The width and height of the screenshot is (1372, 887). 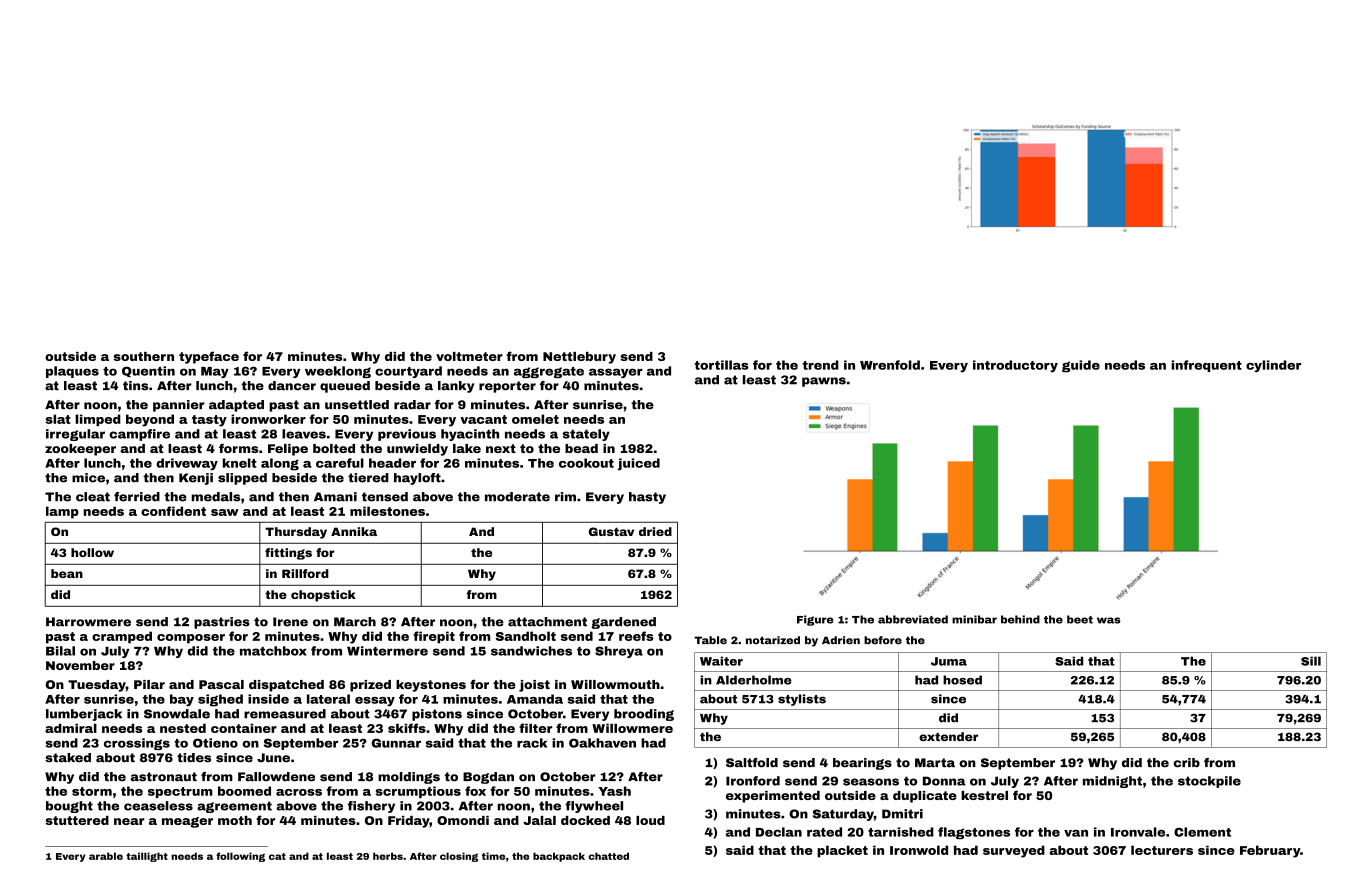 I want to click on Rillford, so click(x=305, y=573).
